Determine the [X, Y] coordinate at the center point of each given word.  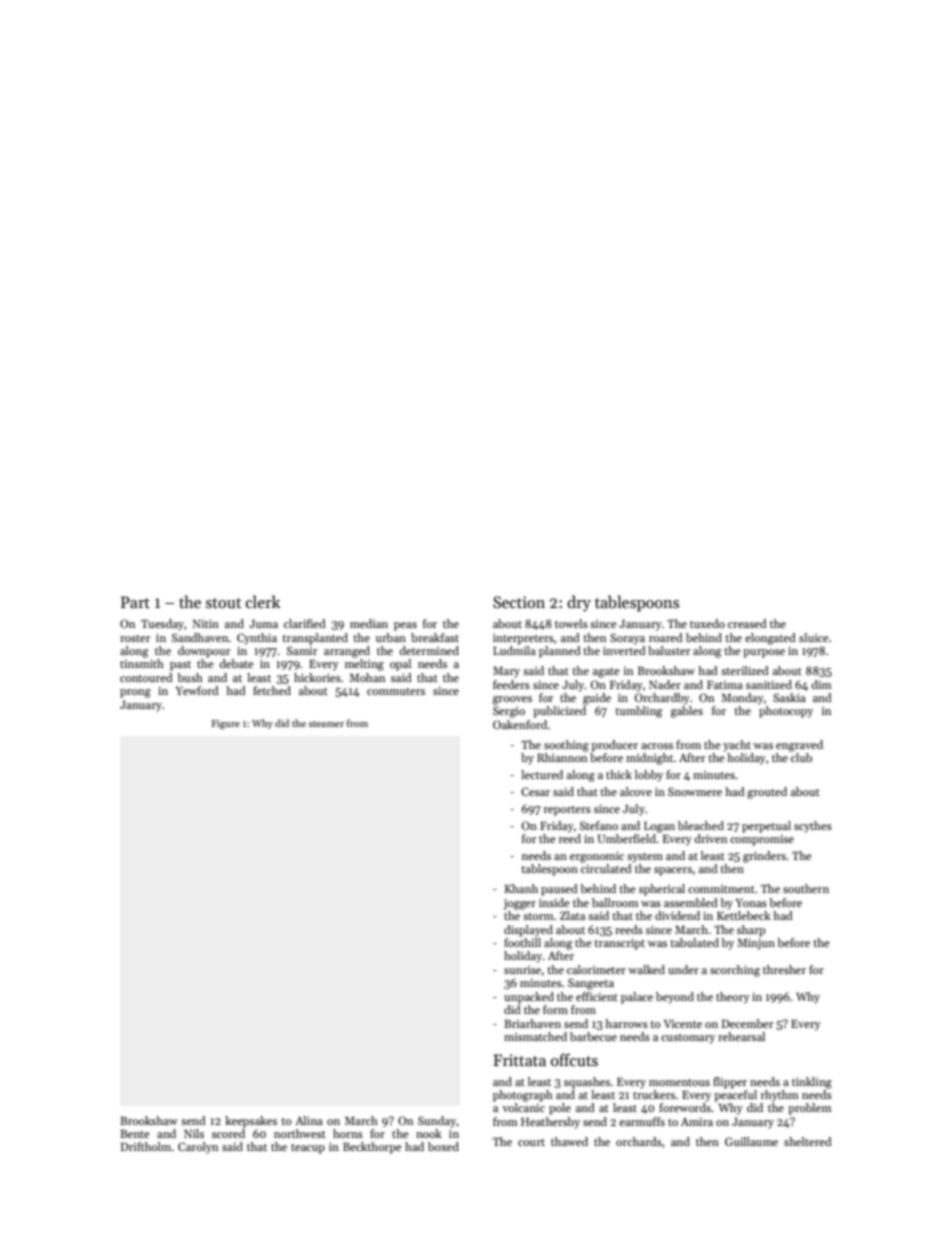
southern [806, 888]
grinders [764, 857]
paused [559, 890]
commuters [396, 691]
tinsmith [142, 663]
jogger [519, 904]
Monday [742, 699]
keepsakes [251, 1122]
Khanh [521, 888]
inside [554, 902]
